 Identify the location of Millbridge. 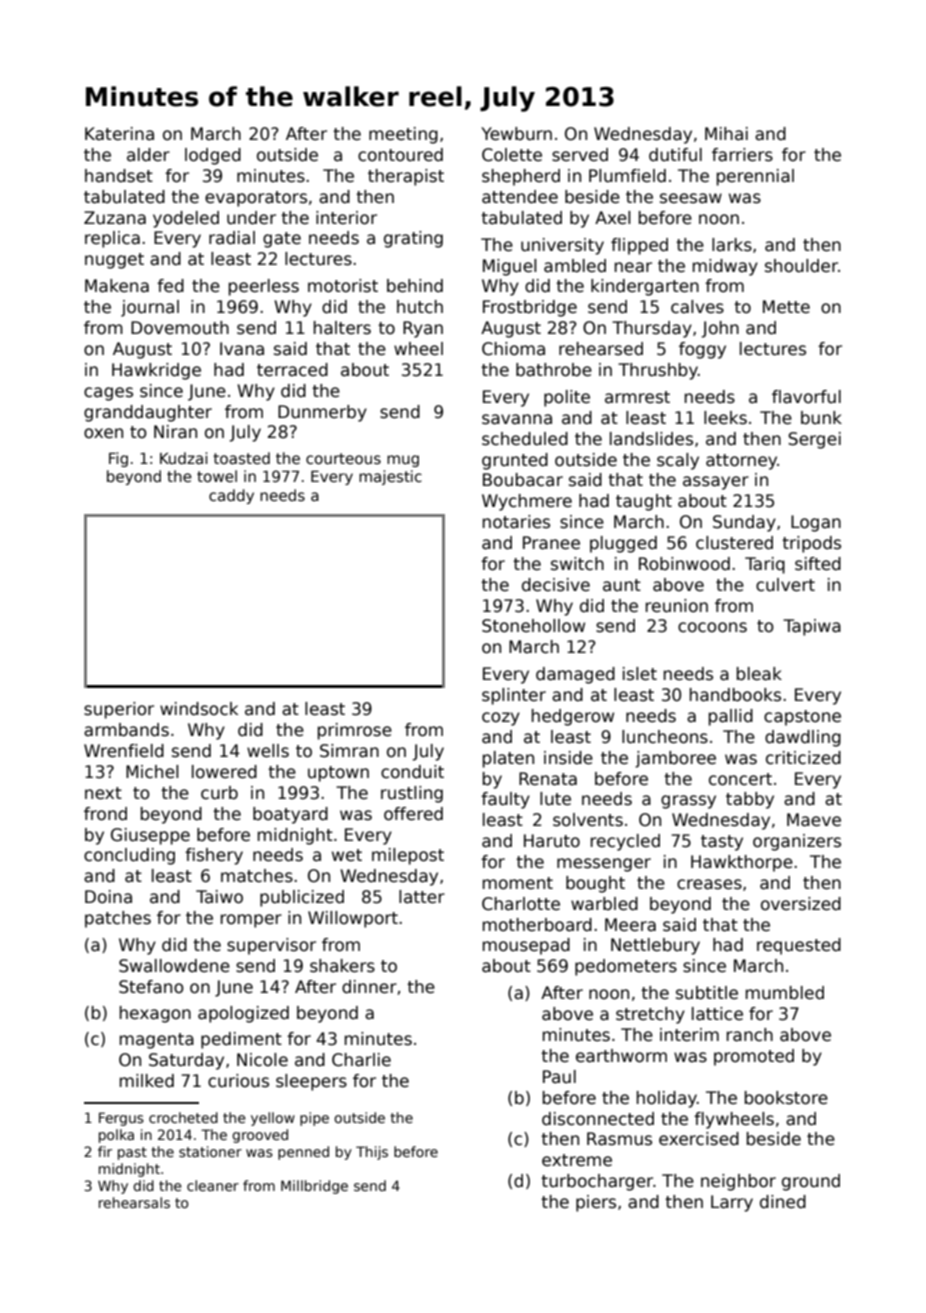
(314, 1187).
